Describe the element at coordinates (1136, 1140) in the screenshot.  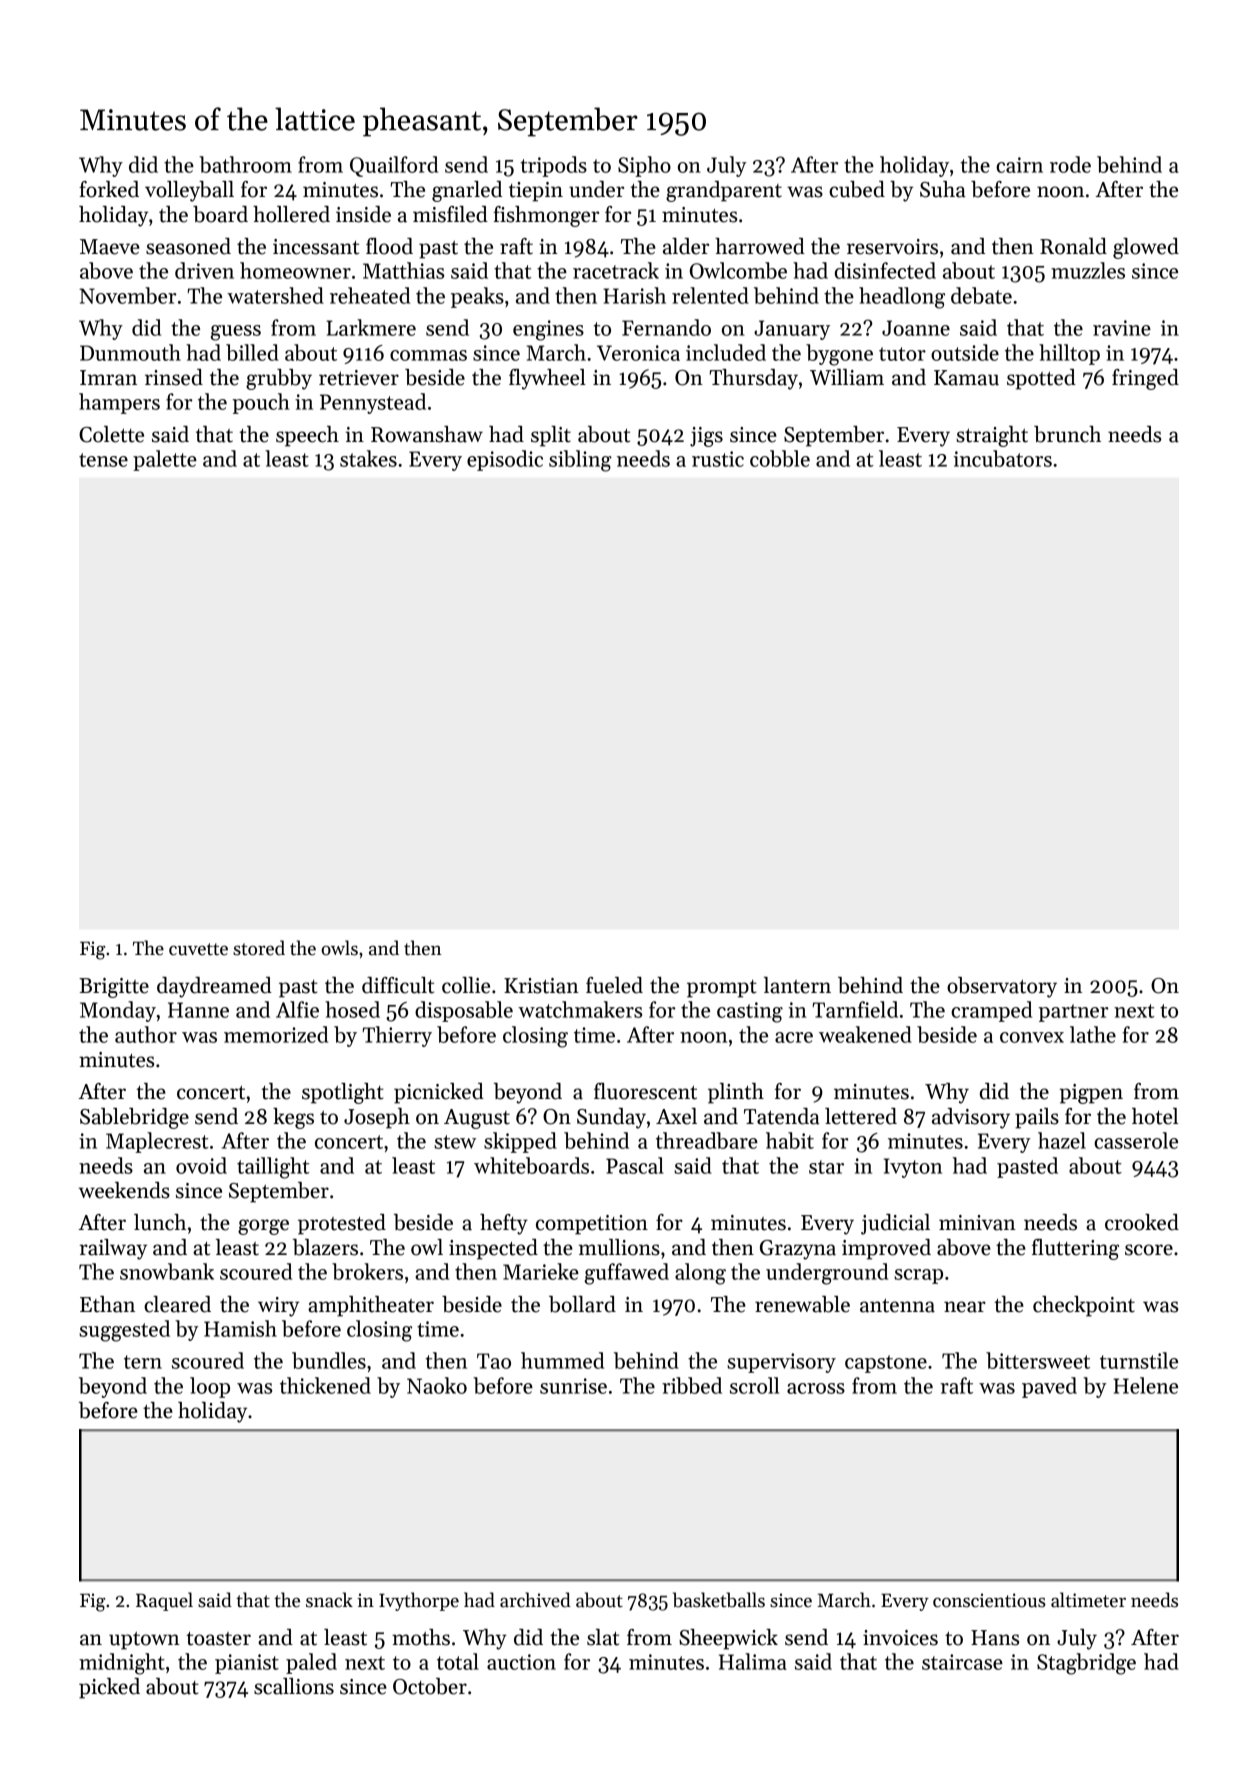
I see `casserole` at that location.
